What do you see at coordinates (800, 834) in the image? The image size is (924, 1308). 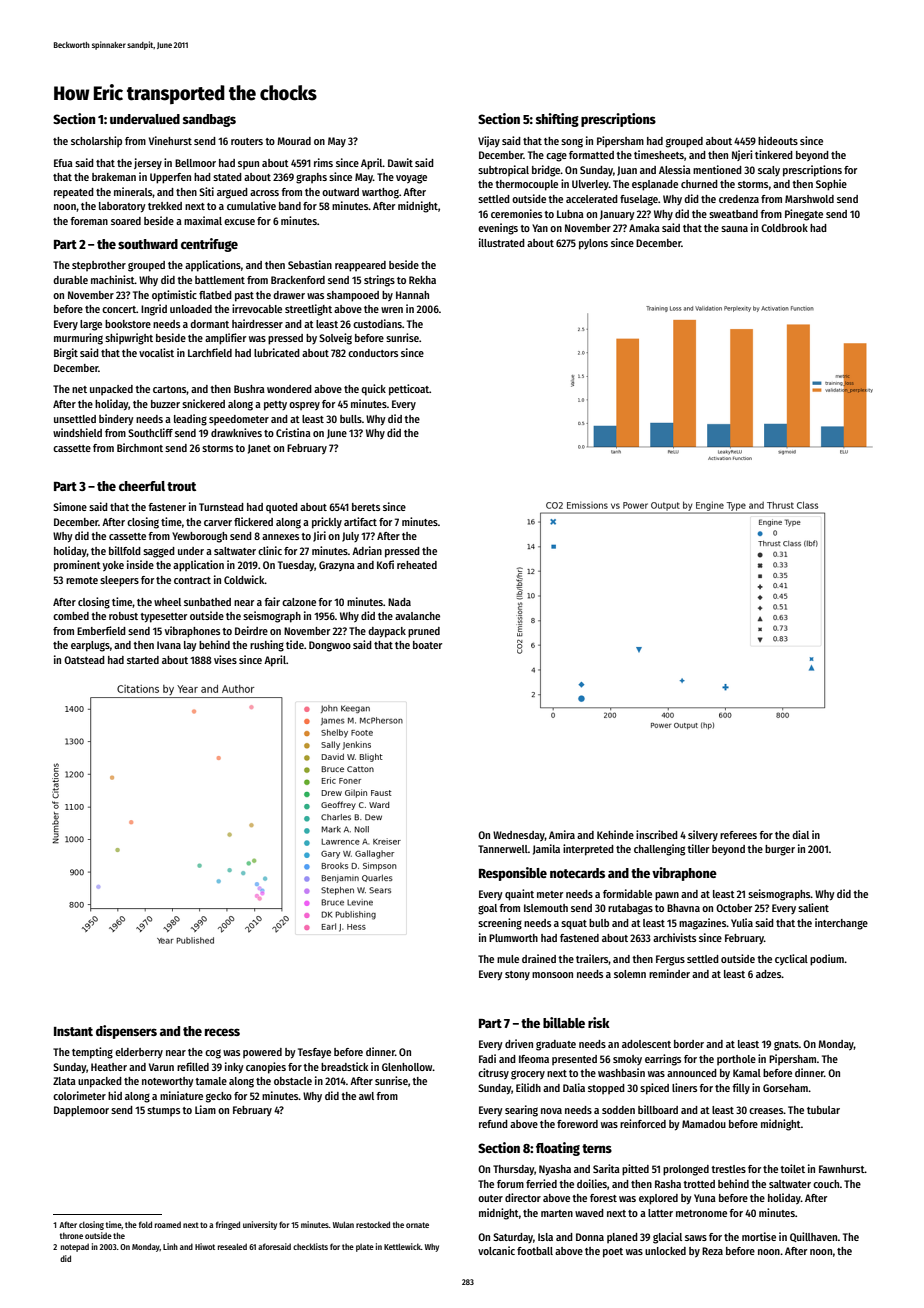 I see `dial` at bounding box center [800, 834].
